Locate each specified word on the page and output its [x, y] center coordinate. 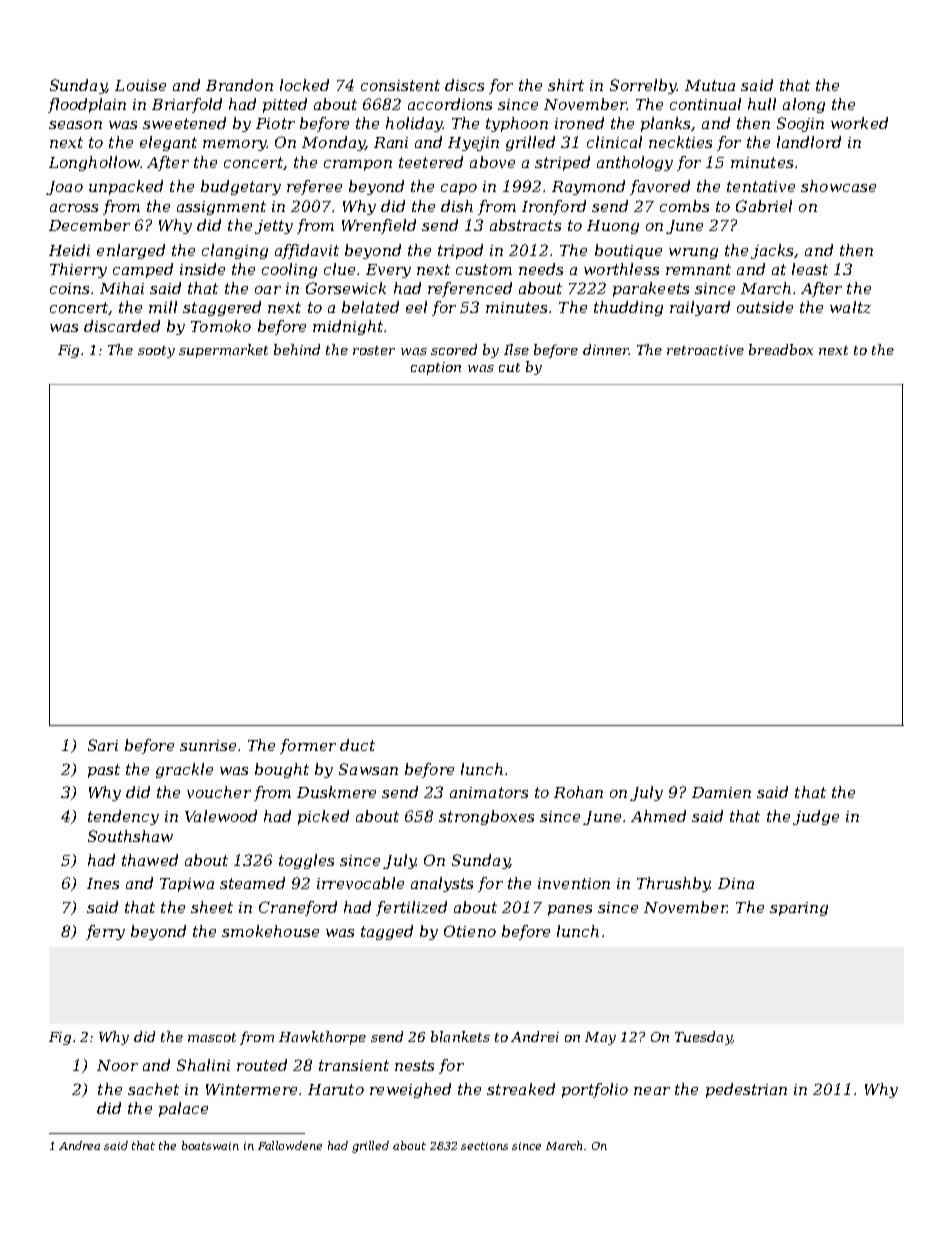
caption [436, 368]
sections [484, 1146]
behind [297, 349]
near [652, 1091]
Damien [721, 792]
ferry [105, 932]
